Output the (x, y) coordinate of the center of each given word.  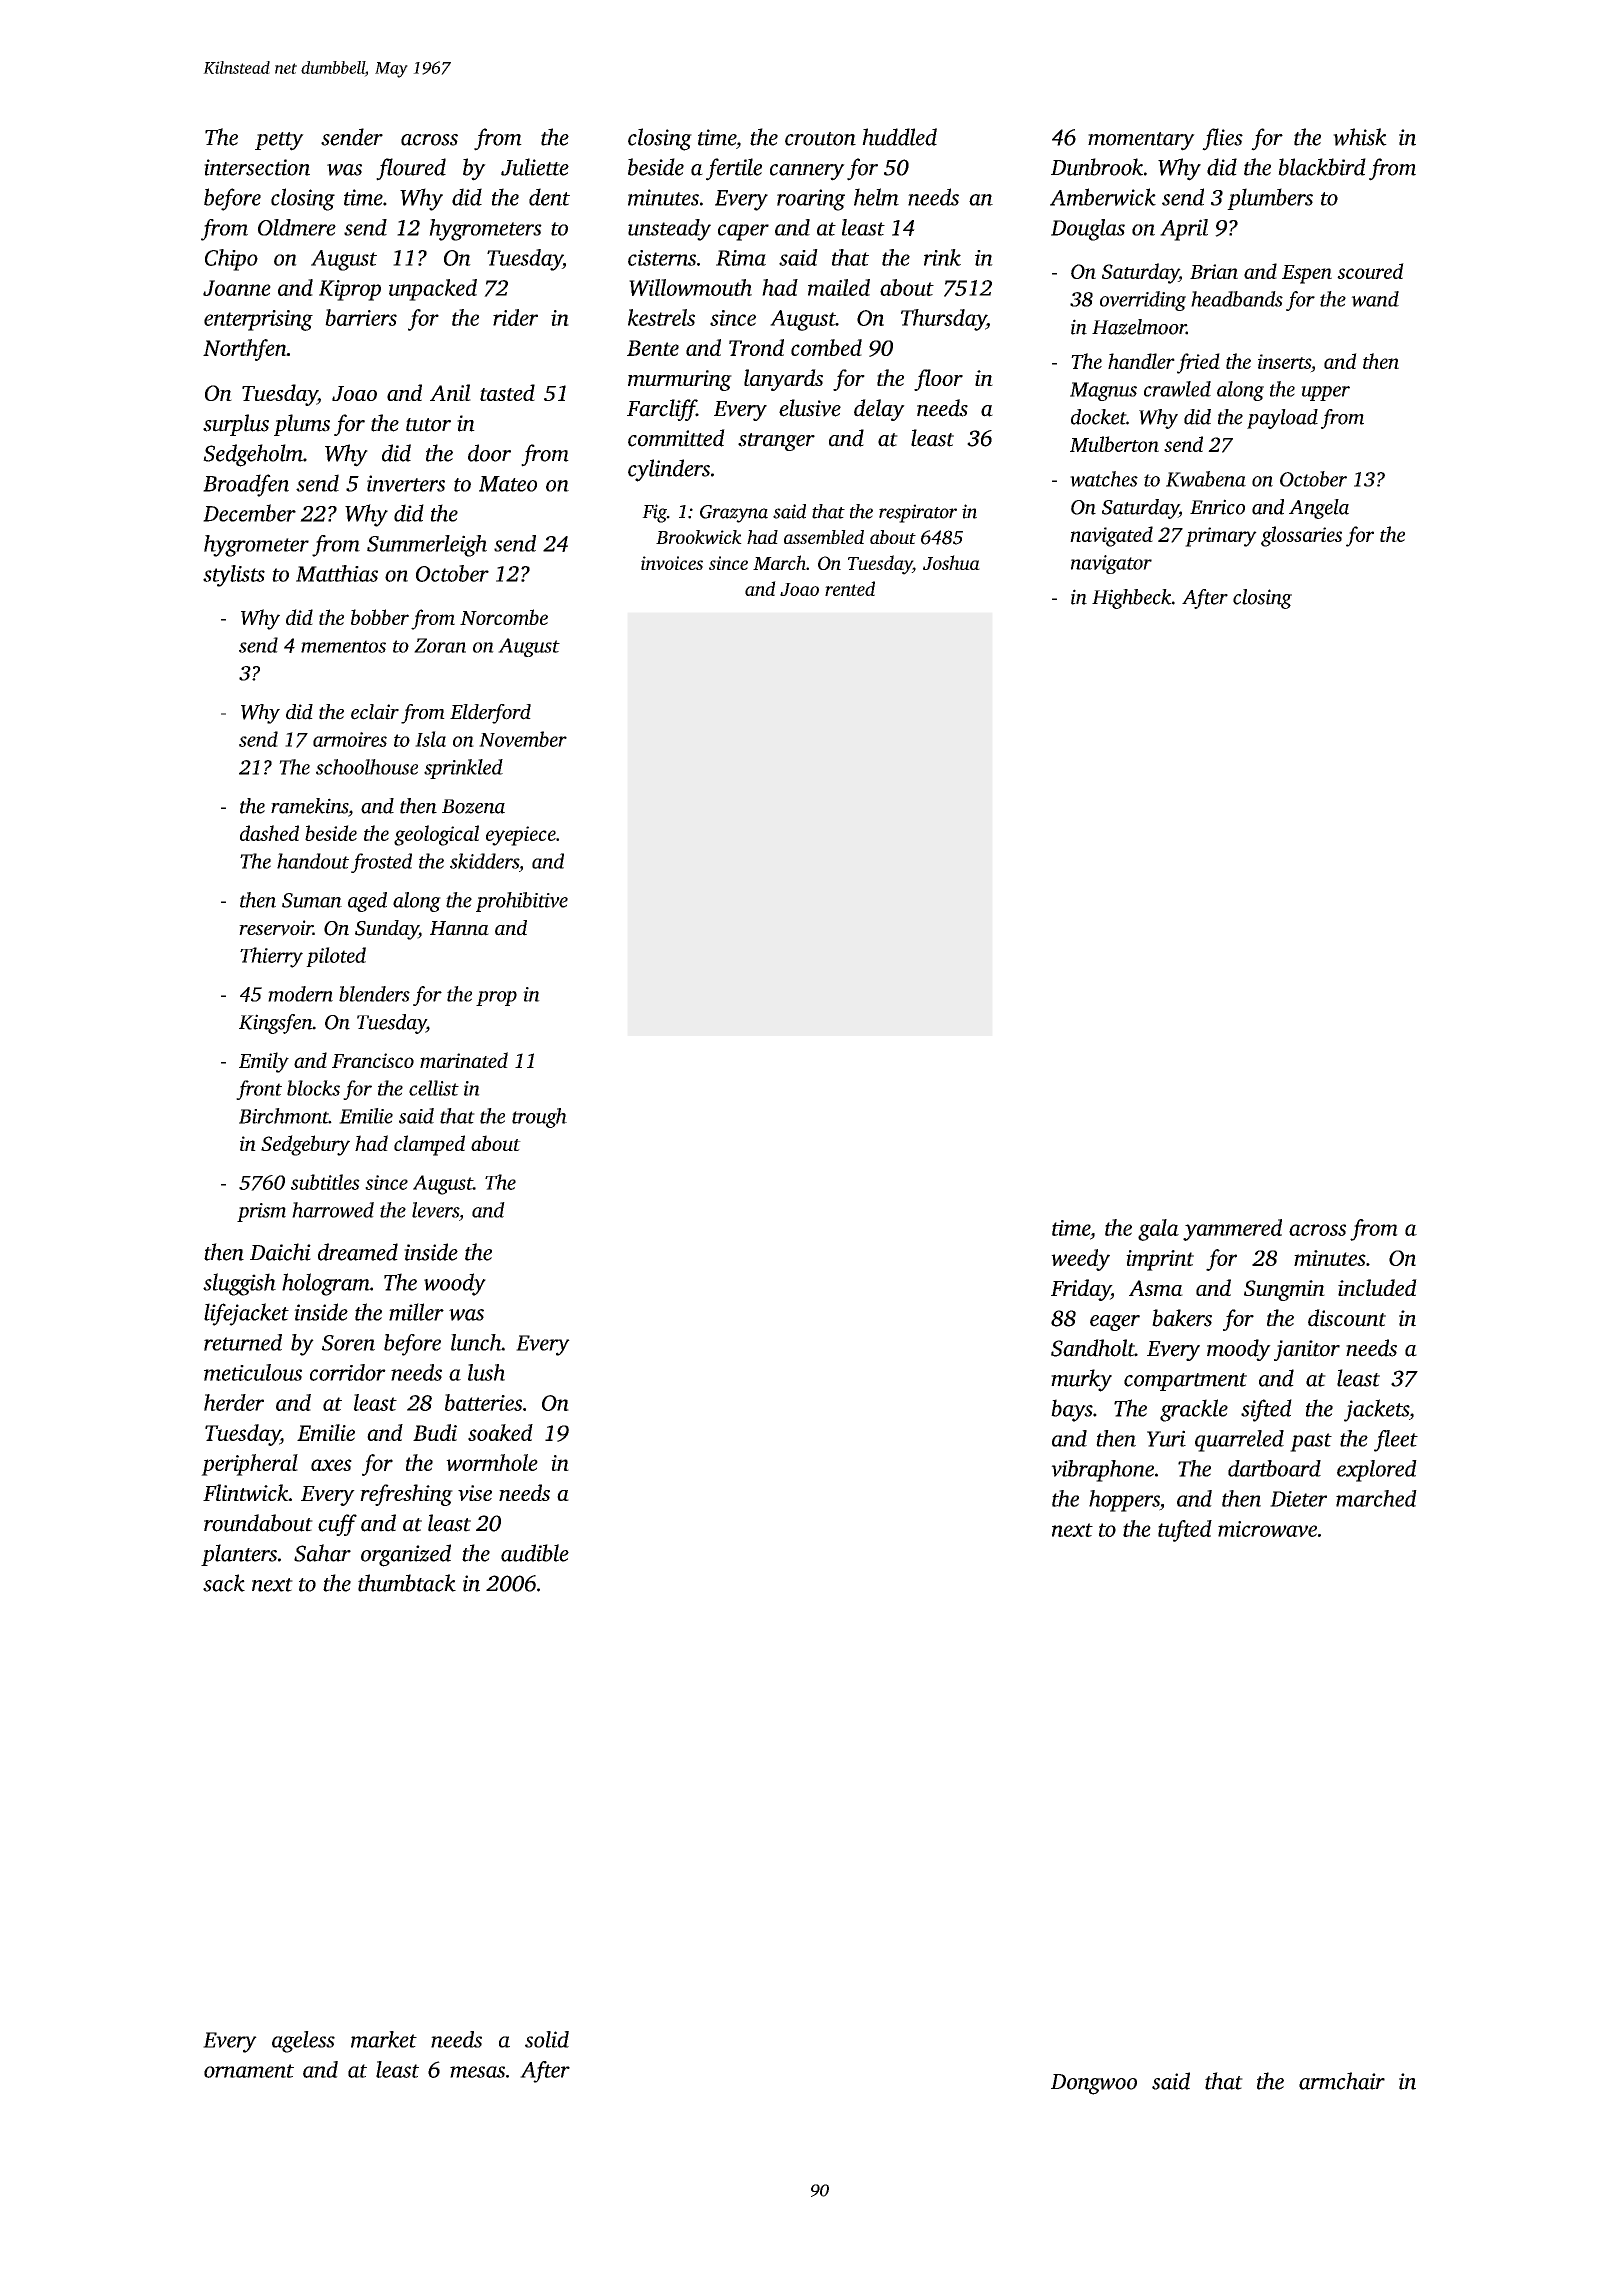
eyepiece (521, 836)
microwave (1267, 1529)
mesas (477, 2072)
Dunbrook (1097, 167)
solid (547, 2039)
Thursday (943, 320)
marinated (464, 1060)
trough (539, 1118)
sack (224, 1583)
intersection (257, 167)
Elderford (490, 714)
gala (1158, 1230)
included (1377, 1287)
